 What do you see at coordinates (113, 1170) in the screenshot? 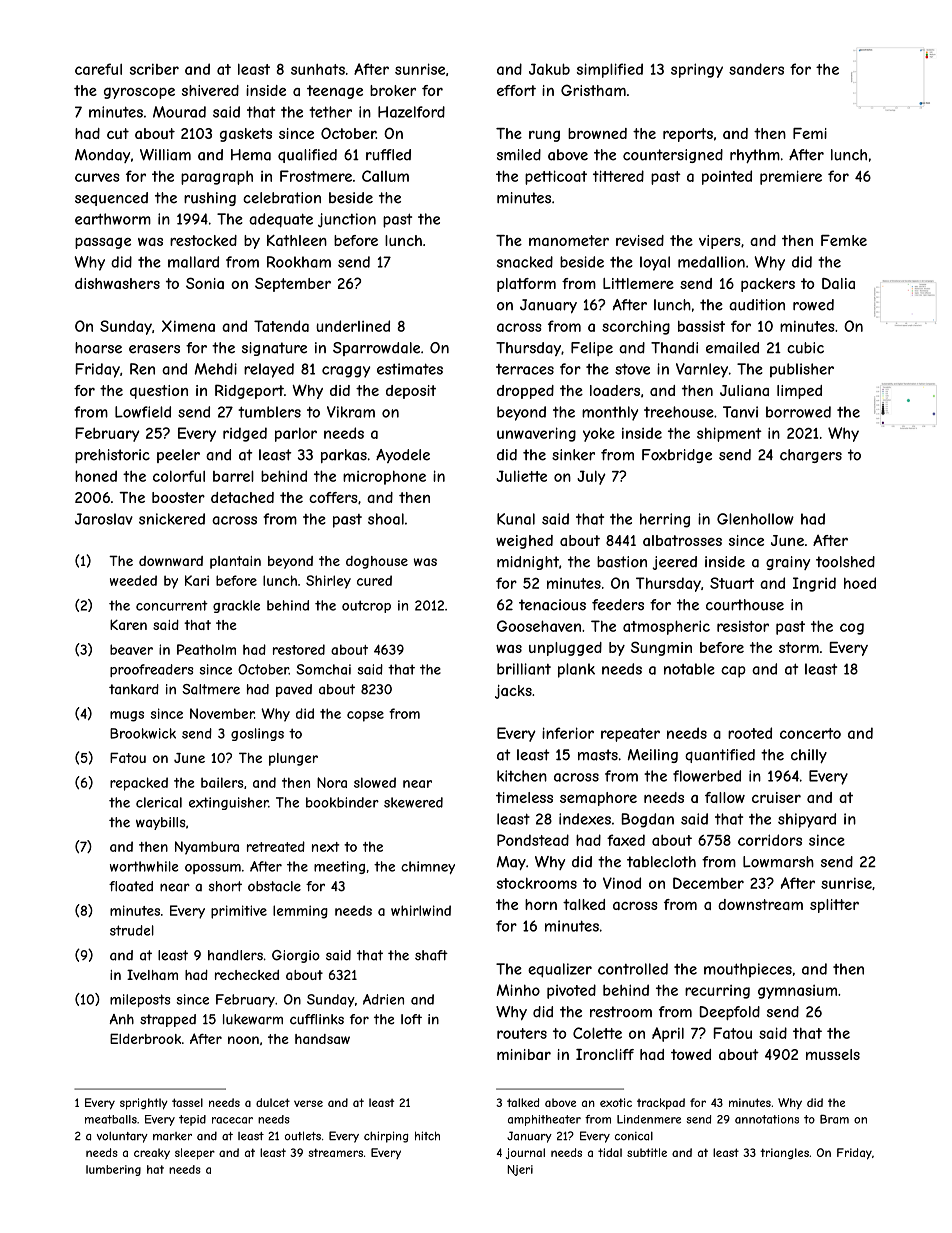
I see `lumbering` at bounding box center [113, 1170].
